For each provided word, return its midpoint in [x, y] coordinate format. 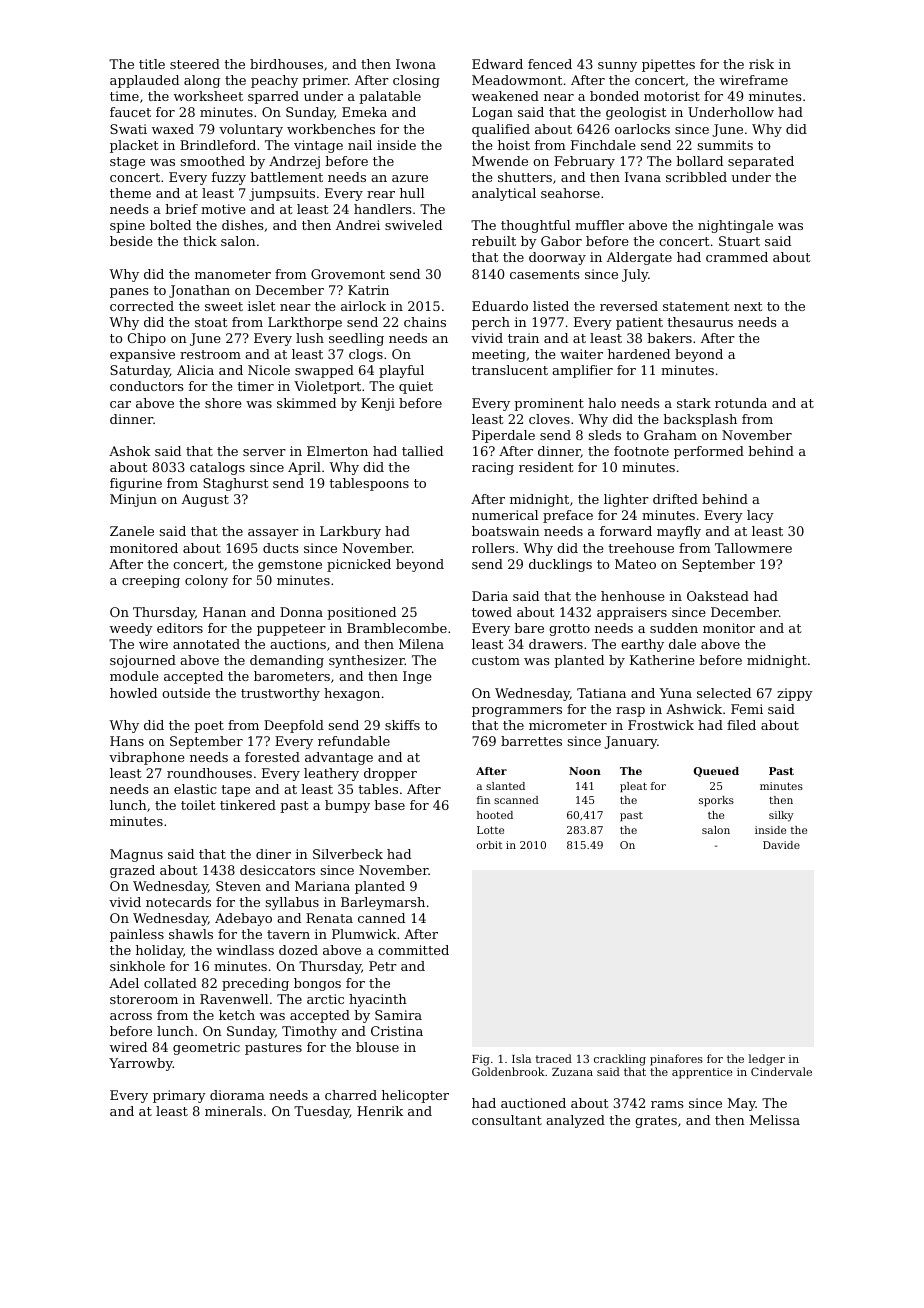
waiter [581, 354]
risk [761, 64]
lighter [626, 500]
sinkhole [137, 966]
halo [602, 403]
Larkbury [350, 532]
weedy [131, 629]
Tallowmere [753, 548]
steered [195, 64]
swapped [324, 371]
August [205, 500]
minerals [233, 1111]
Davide [781, 845]
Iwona [416, 64]
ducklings [560, 565]
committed [413, 950]
